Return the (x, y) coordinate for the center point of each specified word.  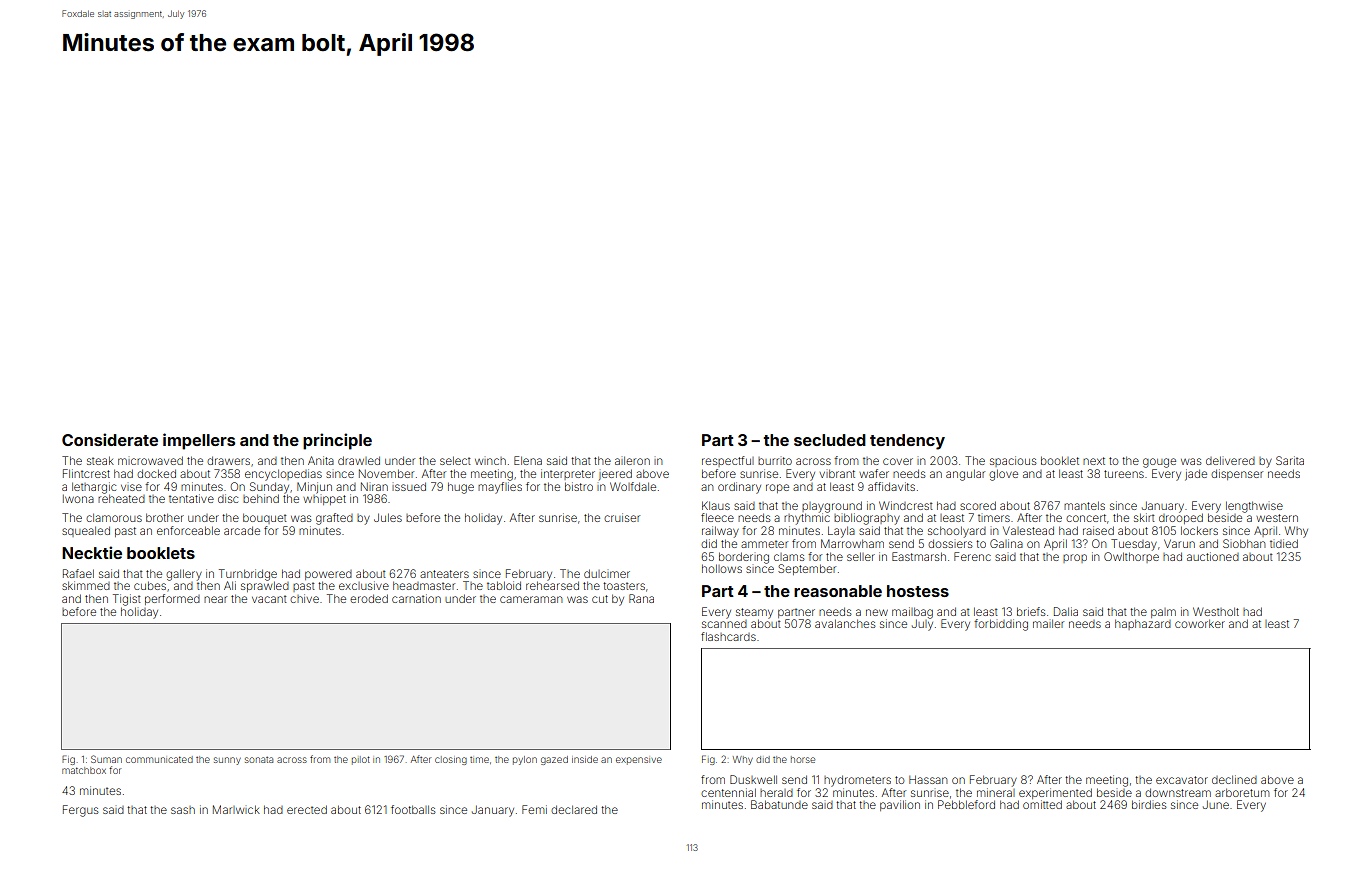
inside (585, 759)
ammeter (764, 544)
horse (803, 759)
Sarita (1290, 460)
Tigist (127, 600)
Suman (106, 759)
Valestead (1028, 530)
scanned (724, 624)
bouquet (265, 518)
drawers (228, 460)
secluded (830, 440)
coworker (1200, 623)
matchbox (84, 770)
